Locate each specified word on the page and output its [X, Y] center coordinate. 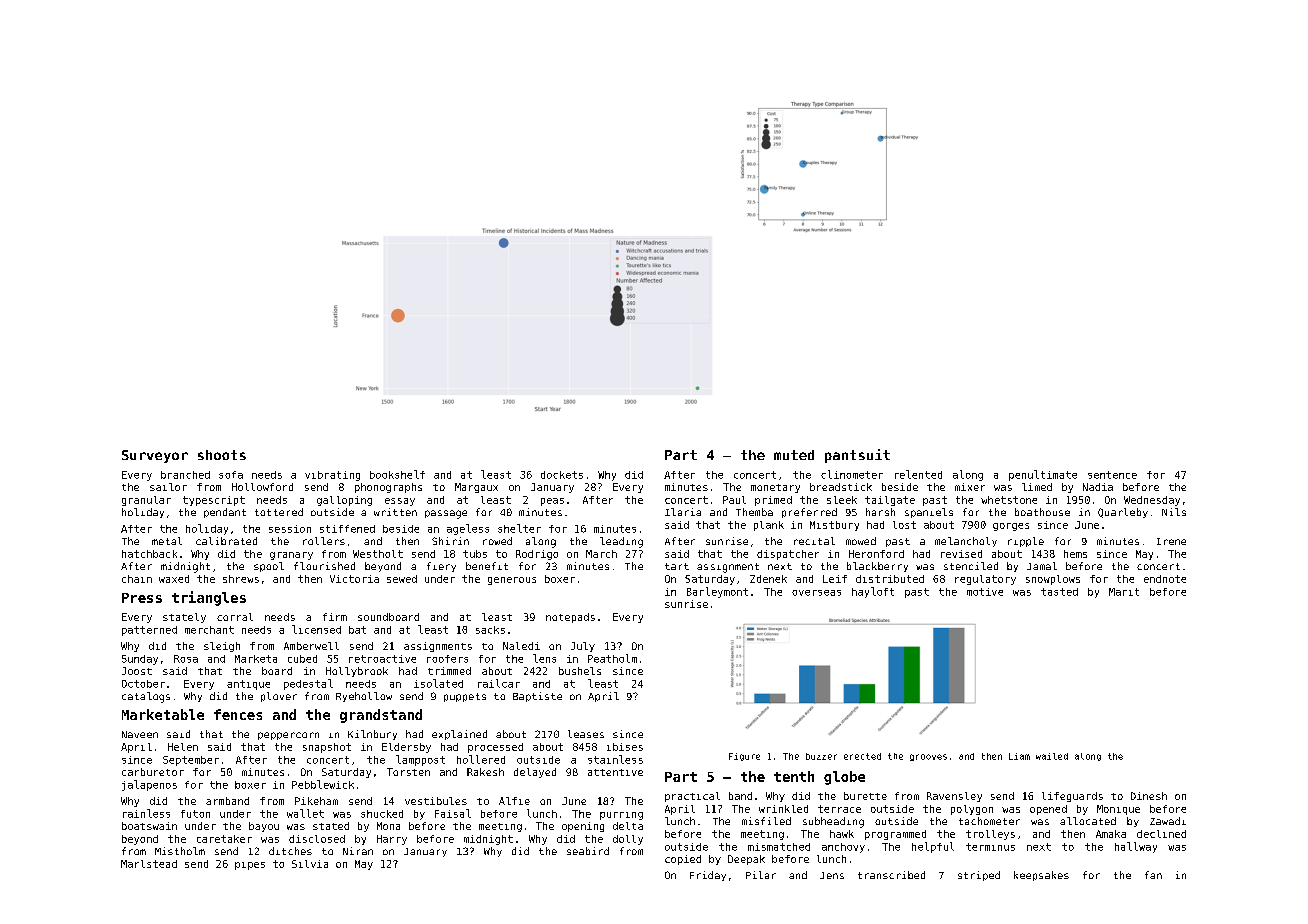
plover [279, 697]
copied [683, 860]
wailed [1052, 756]
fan [1153, 875]
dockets [562, 475]
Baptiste [537, 697]
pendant [225, 513]
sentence [1112, 475]
